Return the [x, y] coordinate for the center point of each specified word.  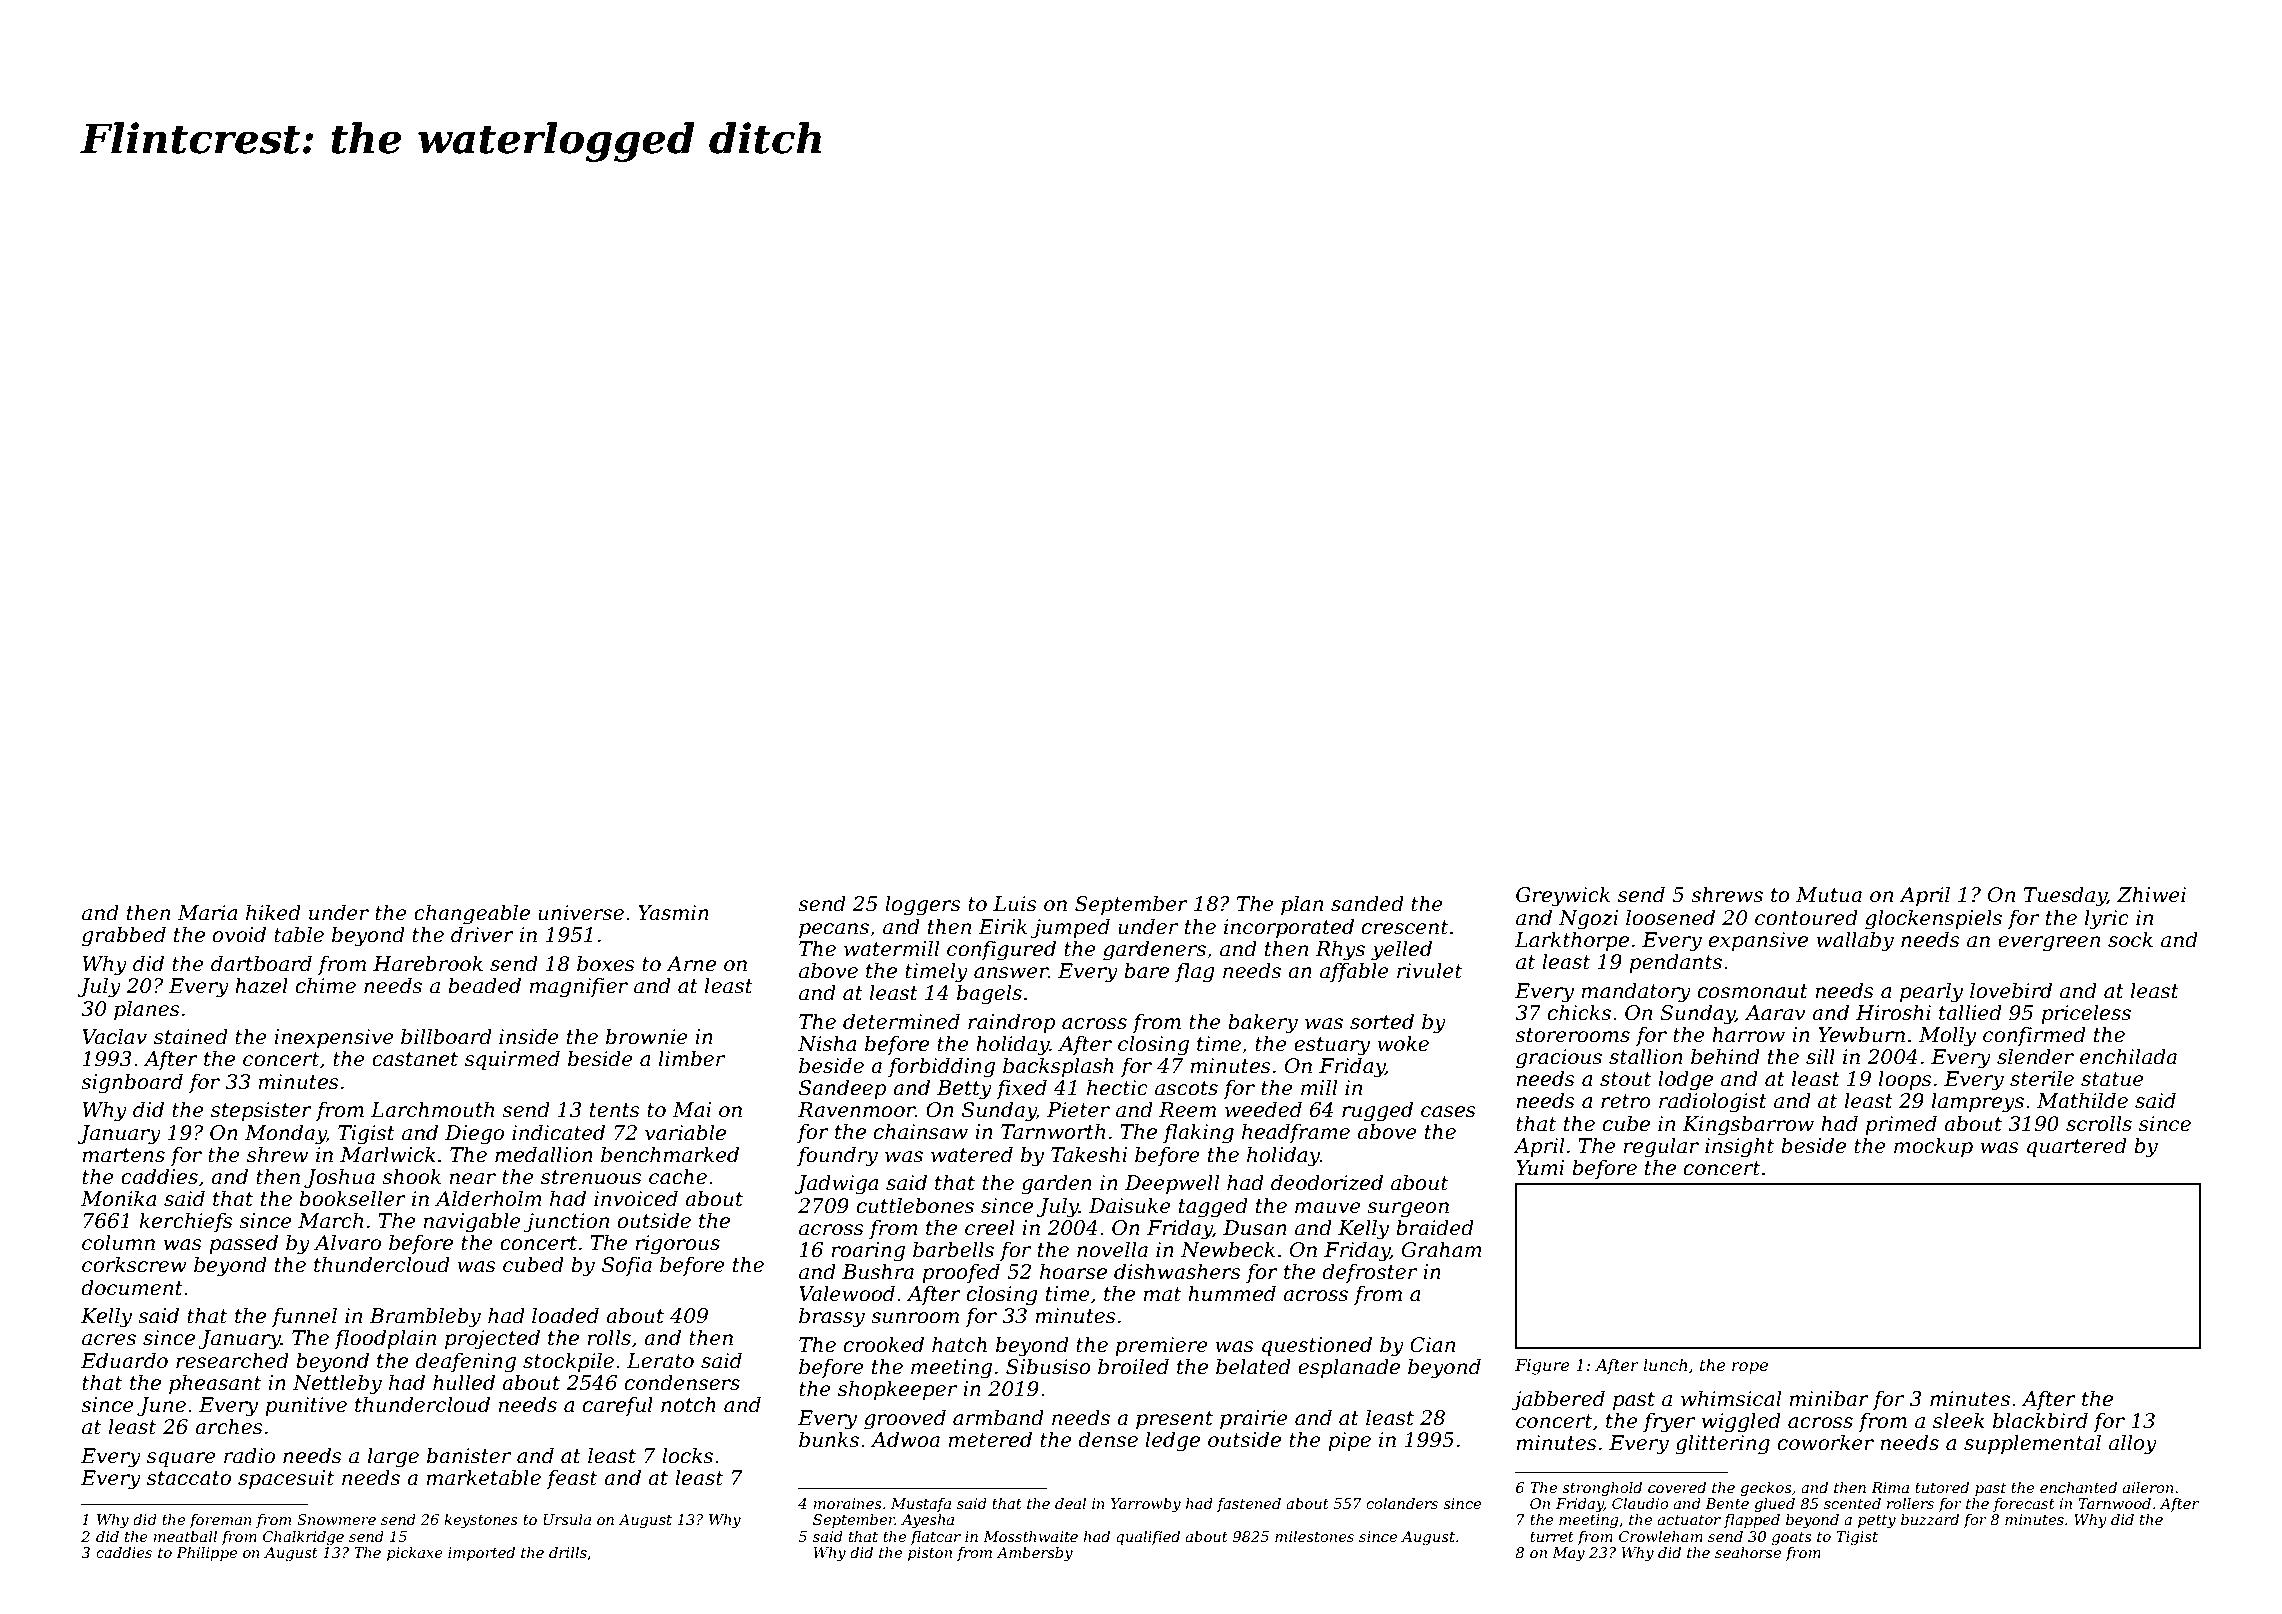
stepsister [261, 1111]
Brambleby [425, 1317]
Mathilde [2082, 1100]
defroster [1369, 1273]
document [132, 1287]
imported [481, 1554]
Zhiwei [2151, 894]
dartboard [261, 963]
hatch [959, 1344]
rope [1750, 1368]
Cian [1432, 1345]
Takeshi [1089, 1154]
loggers [923, 905]
